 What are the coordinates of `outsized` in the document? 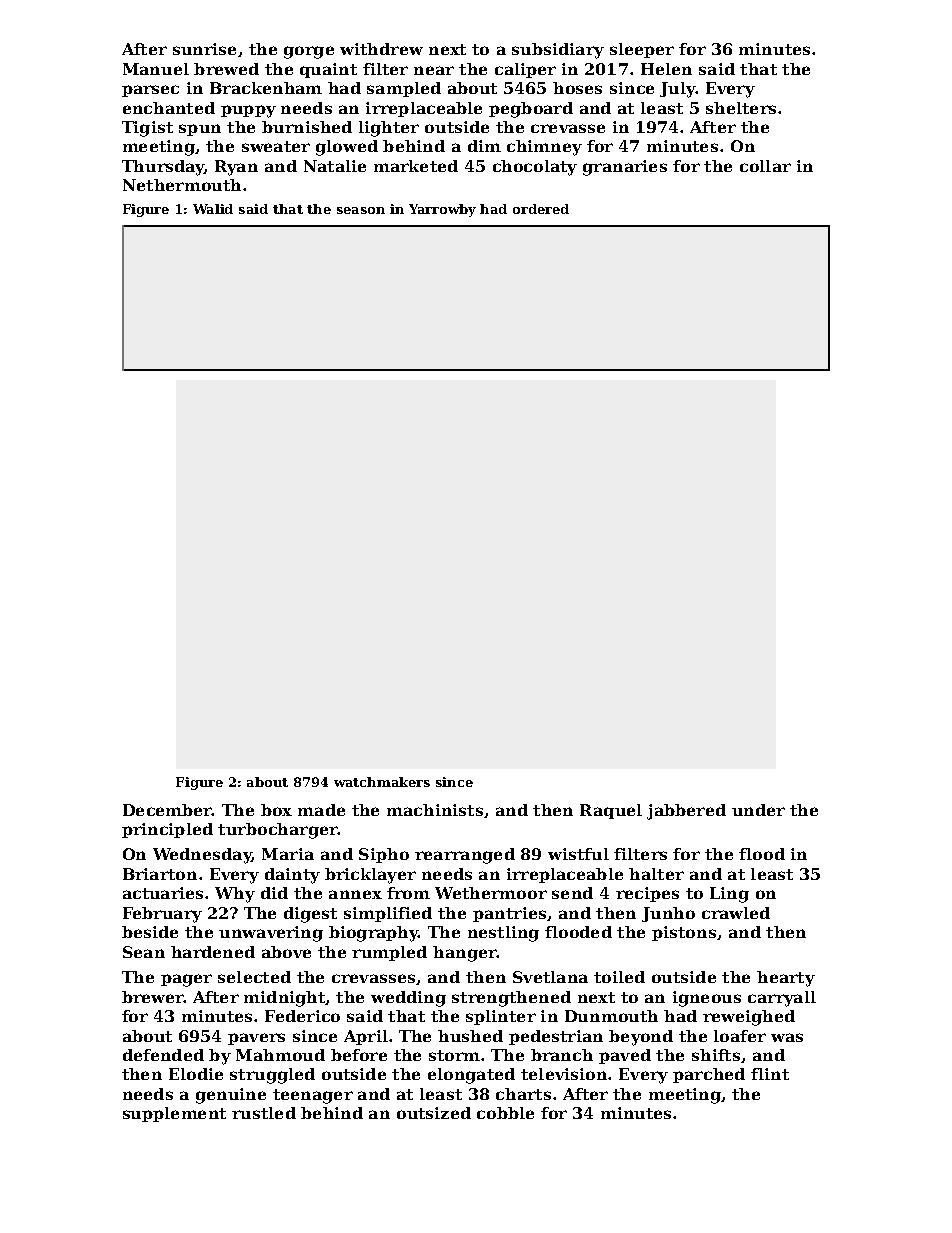 It's located at (434, 1113).
